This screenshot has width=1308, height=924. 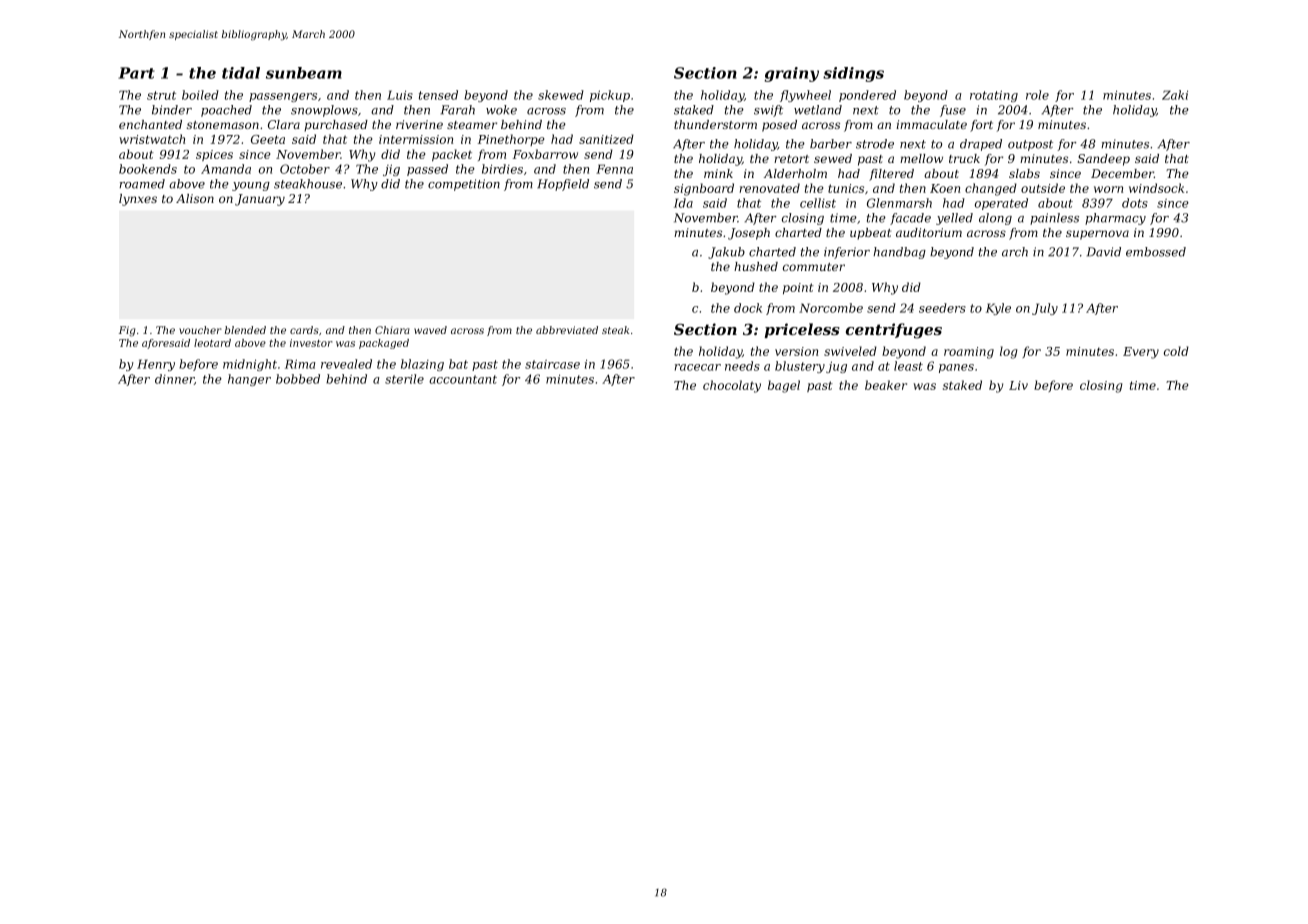 I want to click on handbag, so click(x=899, y=253).
